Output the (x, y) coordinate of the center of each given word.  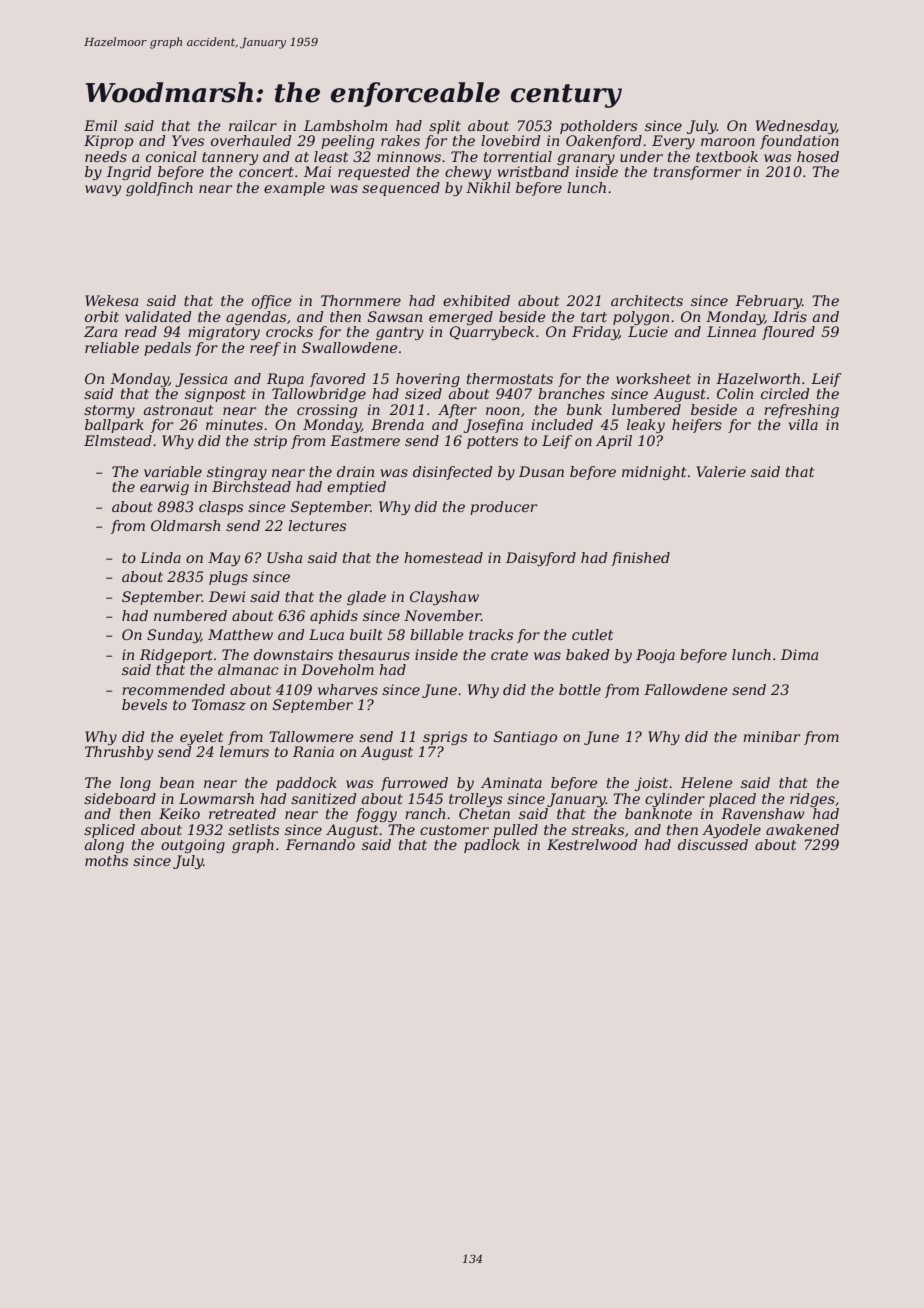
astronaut (178, 410)
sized (423, 394)
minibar (771, 736)
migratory (224, 333)
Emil (100, 125)
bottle (580, 689)
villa (803, 424)
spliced (109, 831)
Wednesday (796, 127)
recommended (173, 689)
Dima (799, 654)
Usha (284, 557)
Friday (595, 333)
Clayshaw (444, 598)
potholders (598, 127)
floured (788, 333)
